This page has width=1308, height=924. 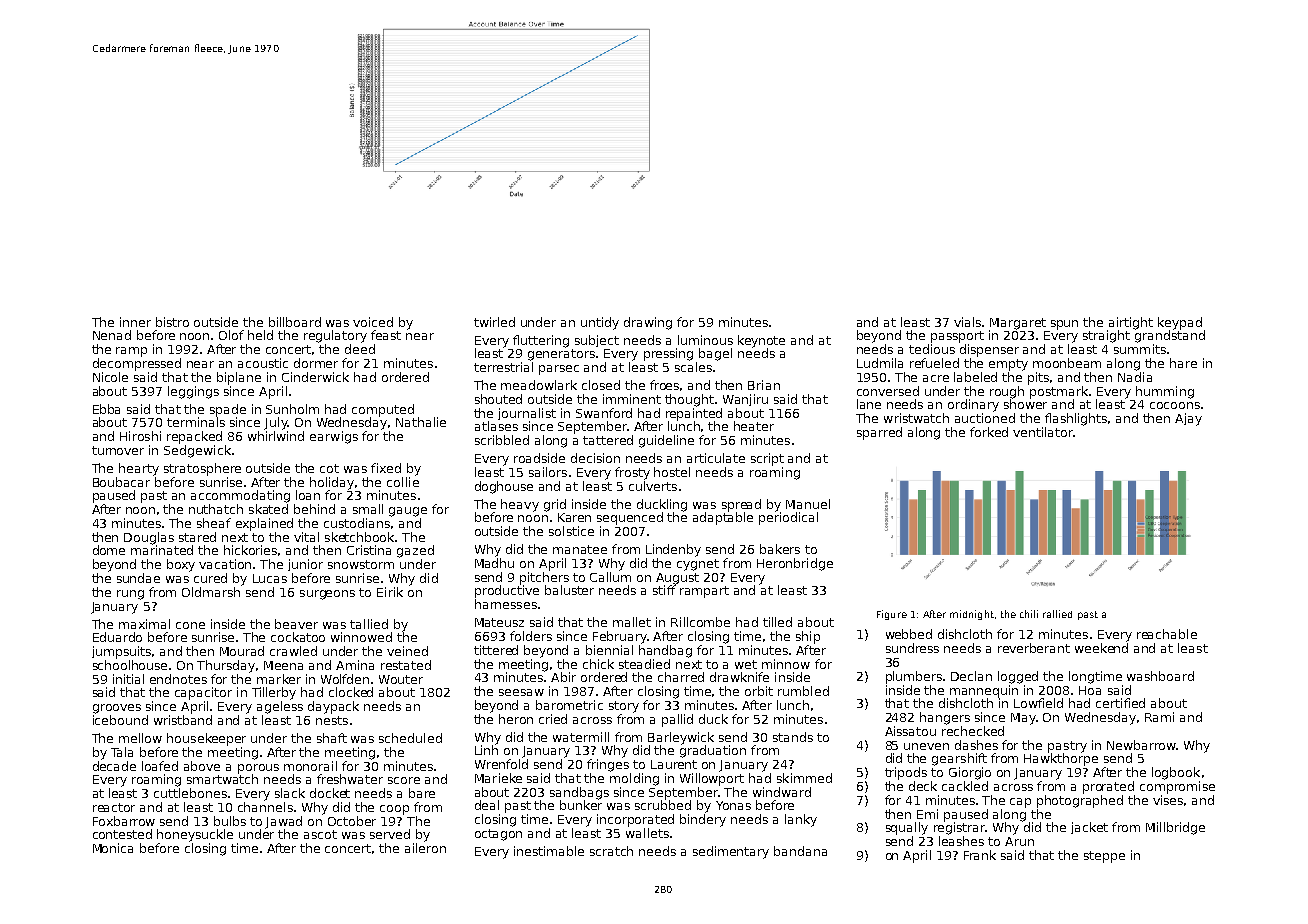 I want to click on Eirik, so click(x=390, y=592).
